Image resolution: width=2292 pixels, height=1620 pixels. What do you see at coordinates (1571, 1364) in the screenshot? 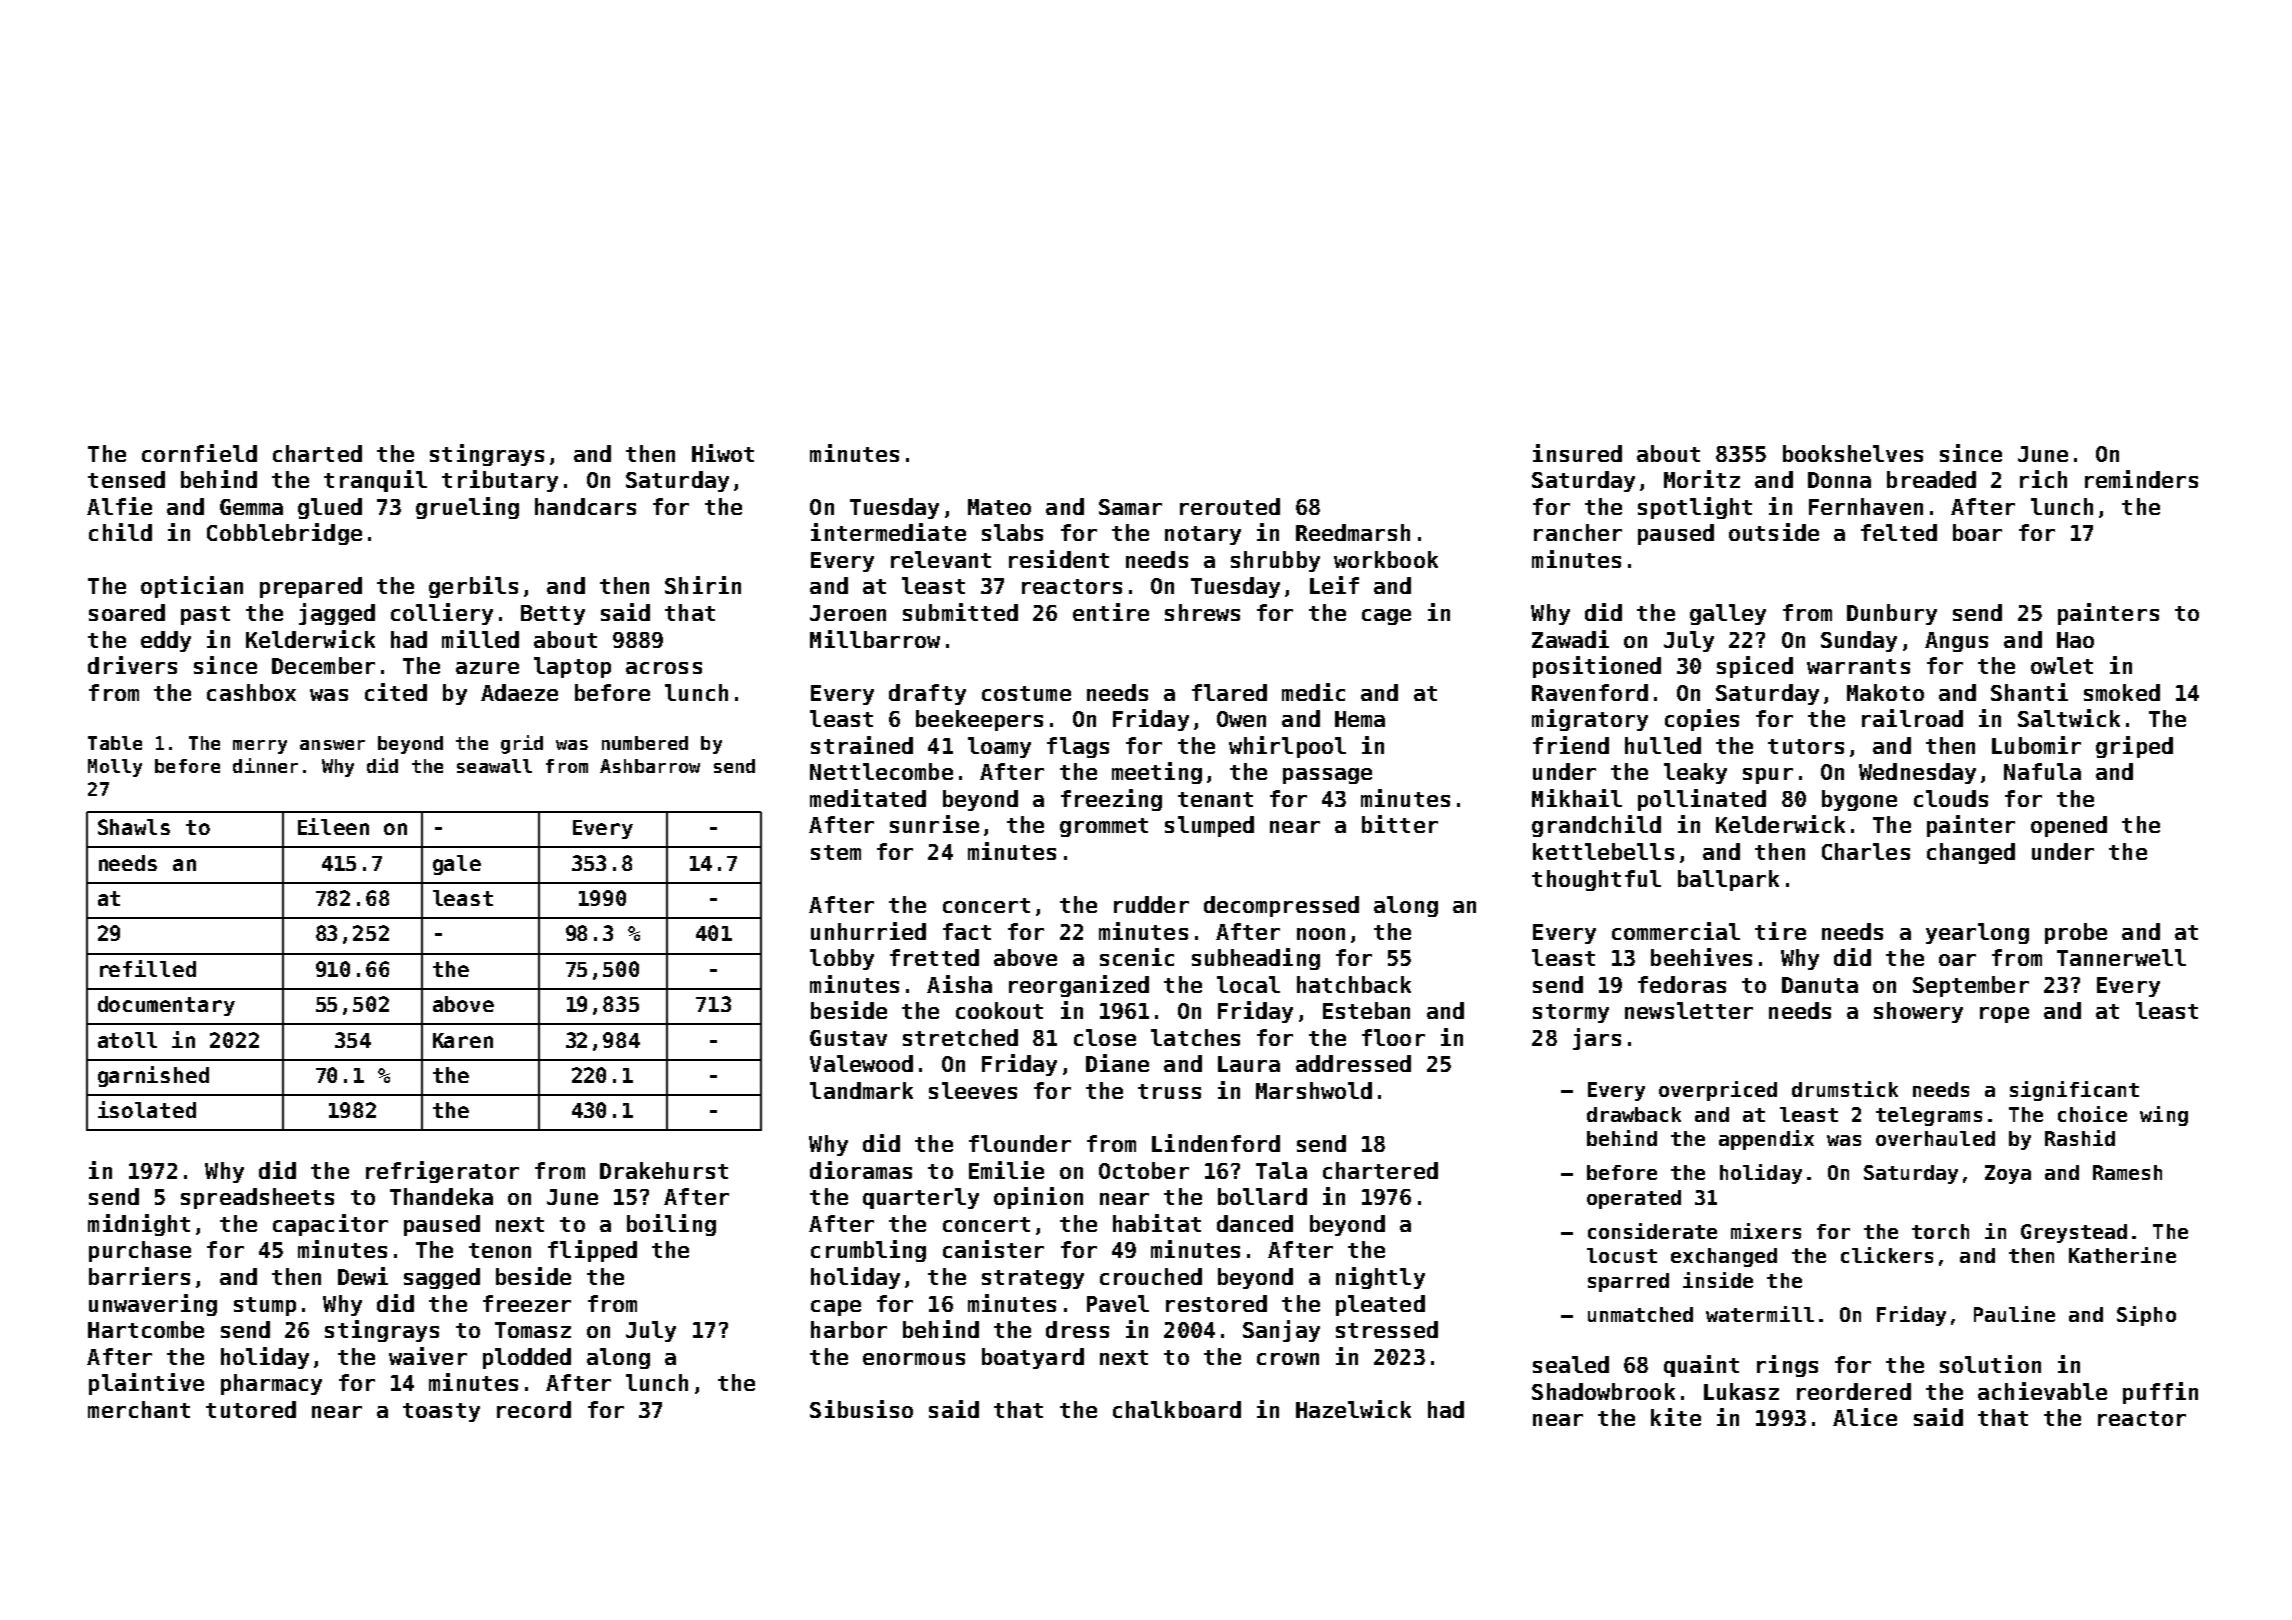
I see `sealed` at bounding box center [1571, 1364].
